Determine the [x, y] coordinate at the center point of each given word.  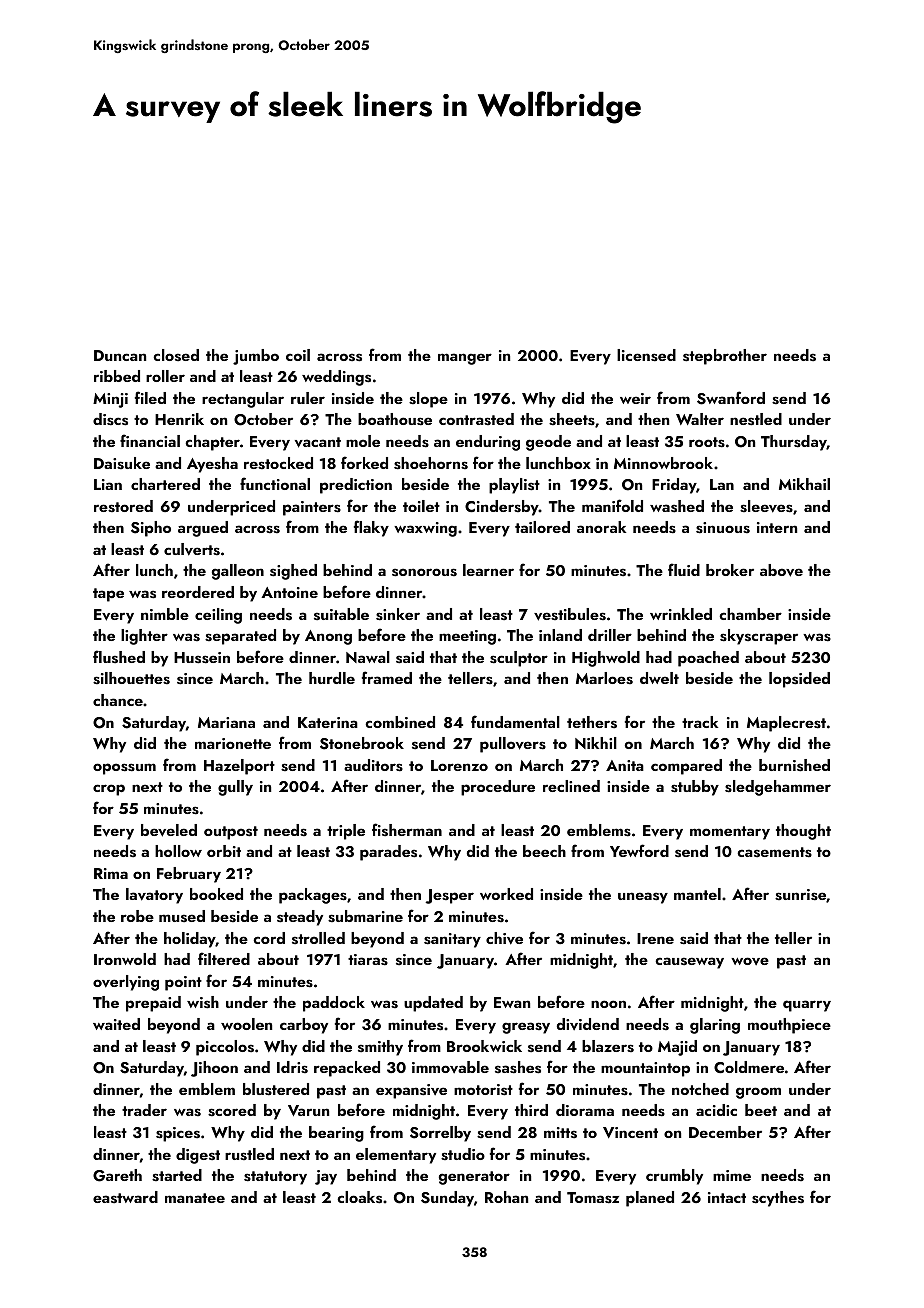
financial [150, 440]
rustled [249, 1154]
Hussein [202, 658]
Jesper [449, 896]
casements [774, 852]
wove [750, 961]
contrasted [476, 419]
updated [433, 1004]
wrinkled [681, 614]
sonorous [424, 572]
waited [116, 1024]
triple [346, 832]
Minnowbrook [663, 463]
